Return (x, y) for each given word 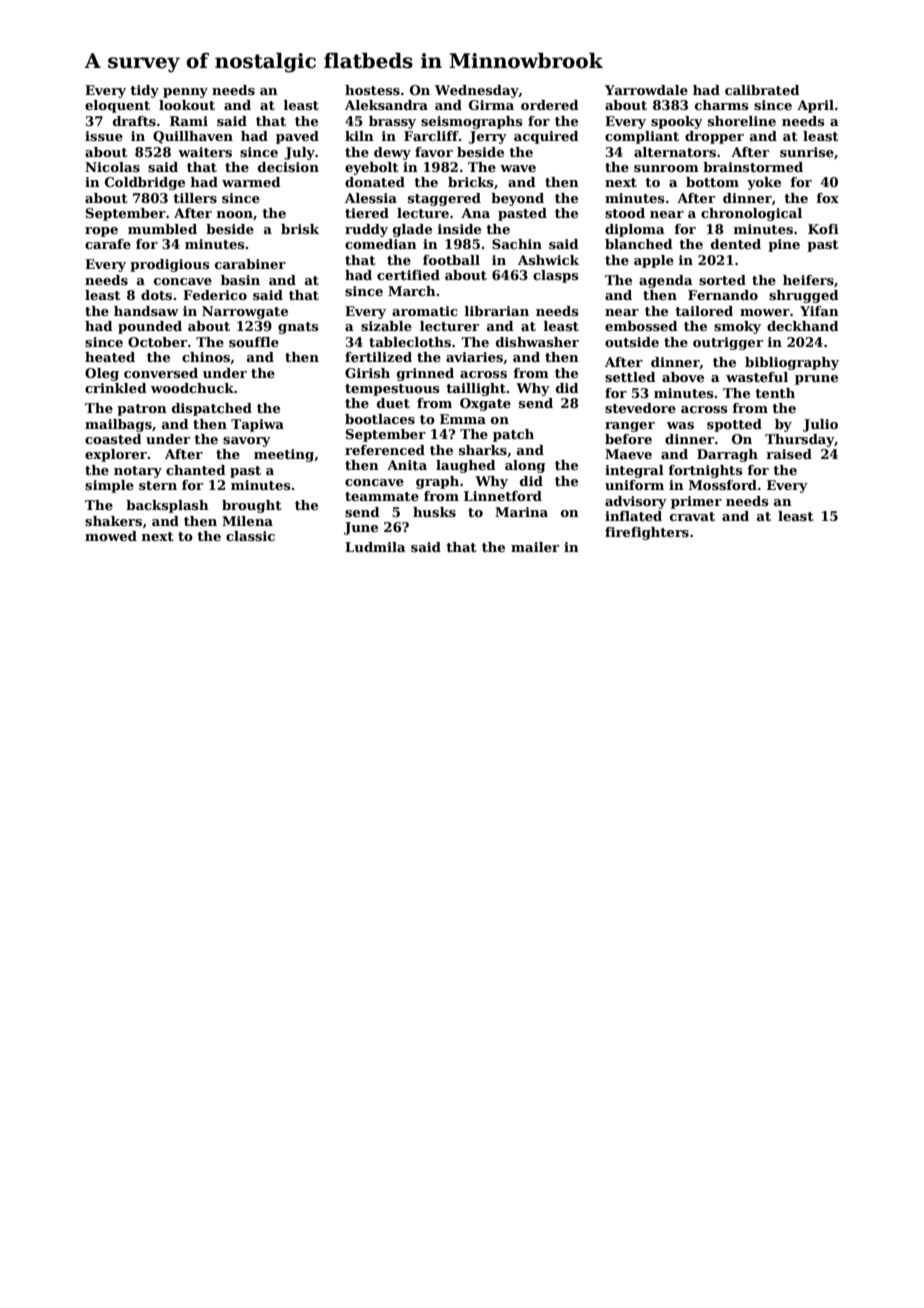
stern (158, 485)
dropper (714, 137)
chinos (206, 357)
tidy (144, 91)
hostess (372, 90)
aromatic (425, 311)
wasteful (757, 377)
